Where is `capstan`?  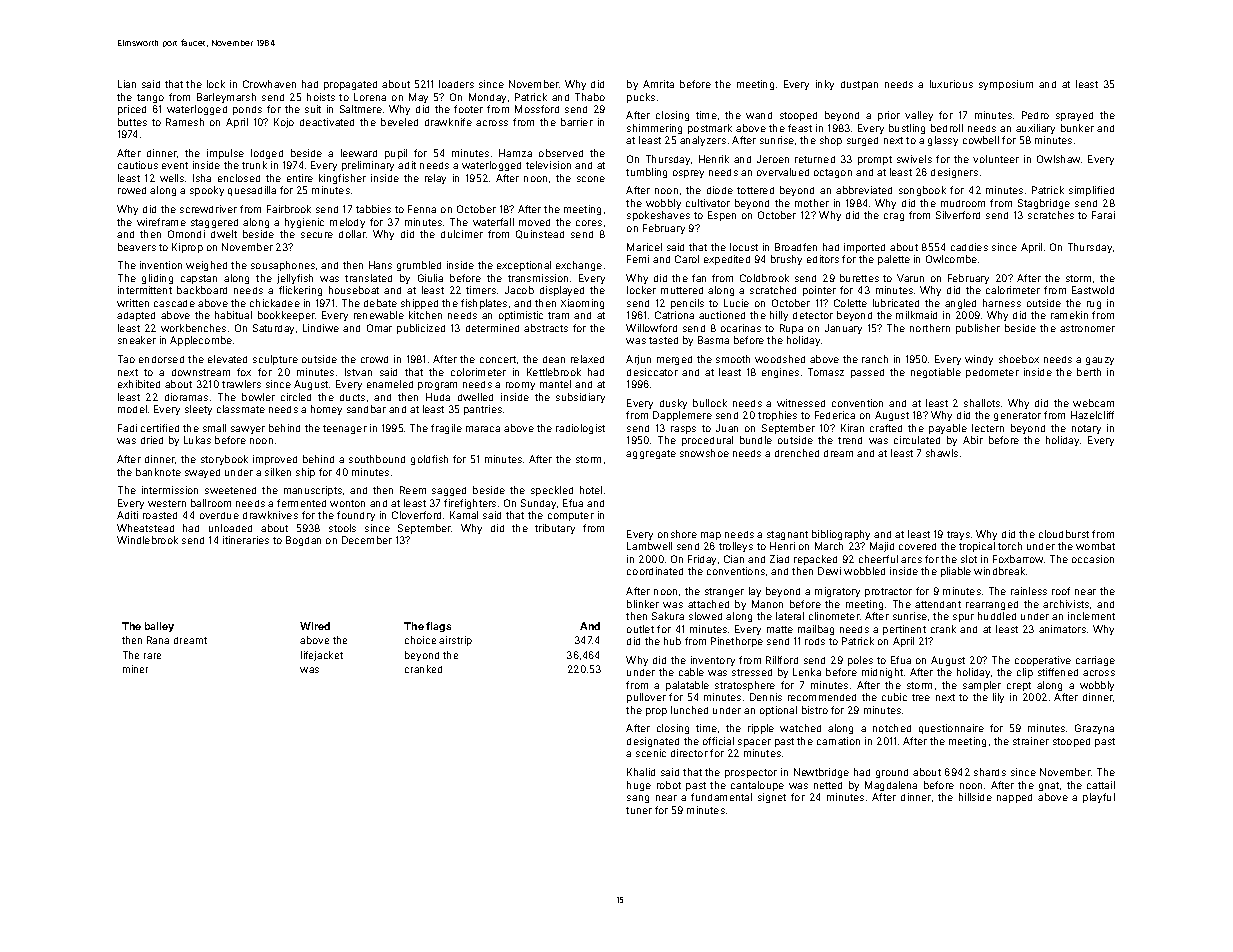 capstan is located at coordinates (199, 279).
